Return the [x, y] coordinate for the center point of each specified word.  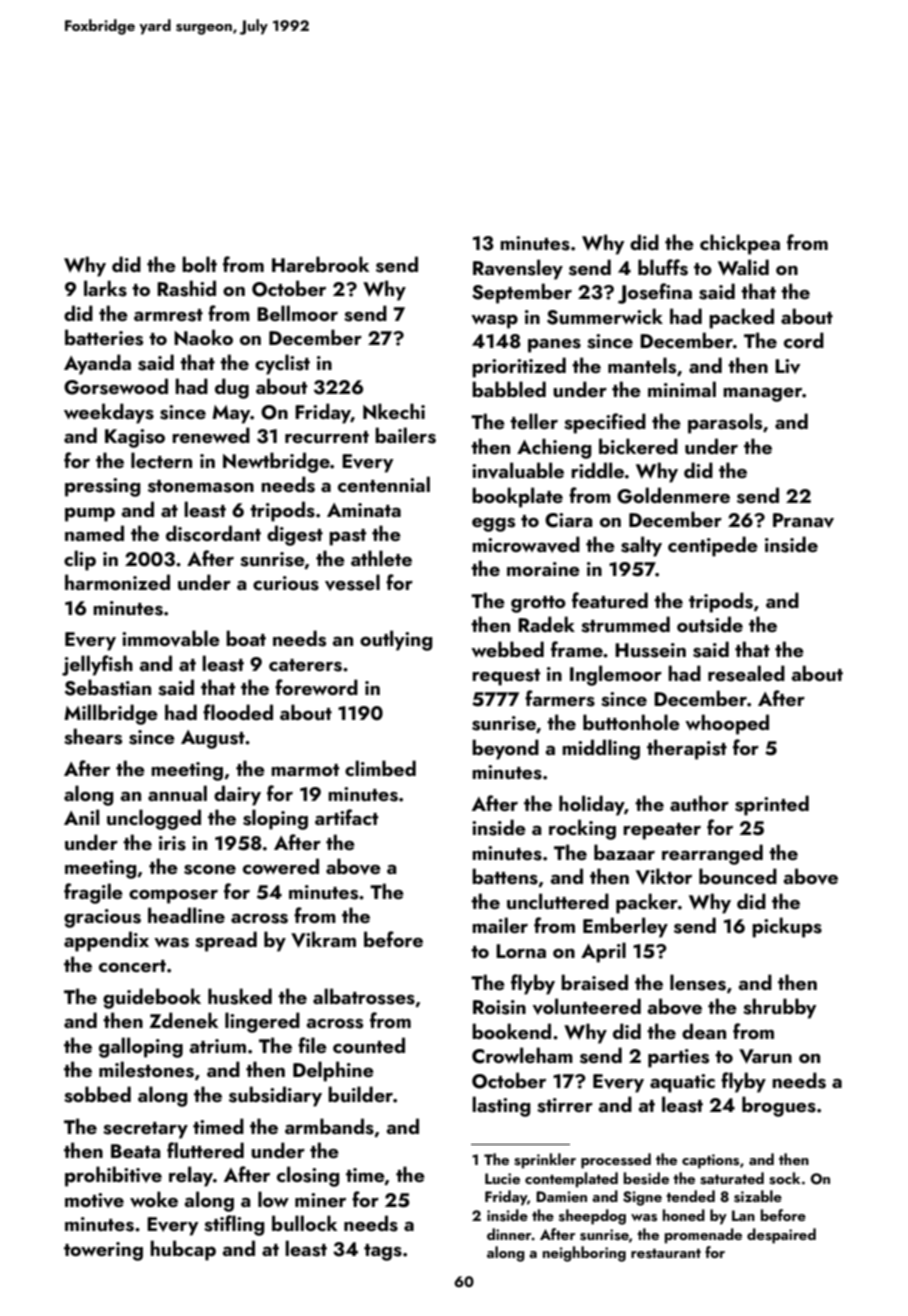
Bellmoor [297, 313]
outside [710, 624]
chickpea [740, 244]
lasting [501, 1106]
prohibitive [113, 1176]
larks [105, 288]
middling [601, 749]
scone [210, 870]
